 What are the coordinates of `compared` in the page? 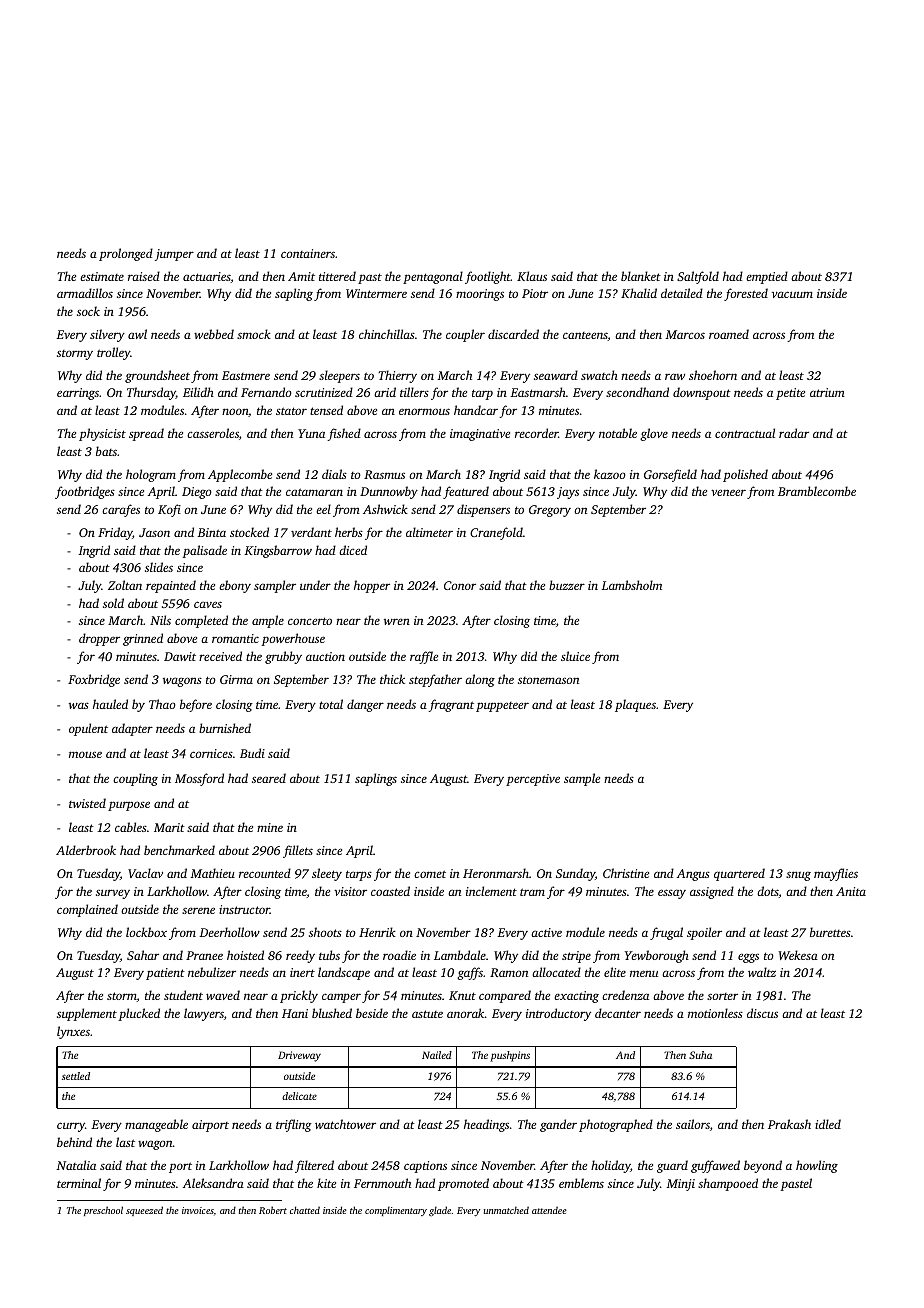 It's located at (505, 996).
